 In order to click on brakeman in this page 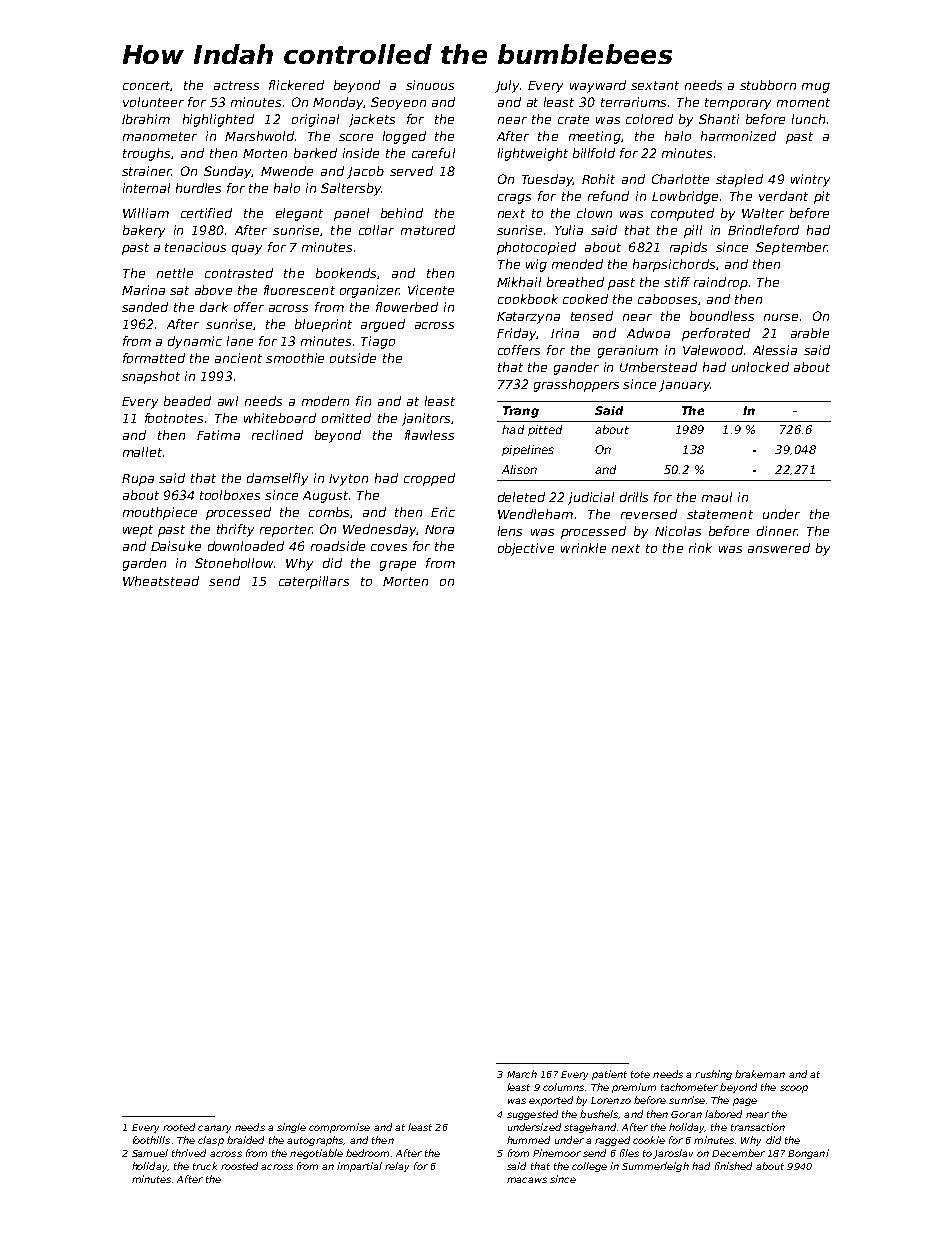, I will do `click(760, 1074)`.
